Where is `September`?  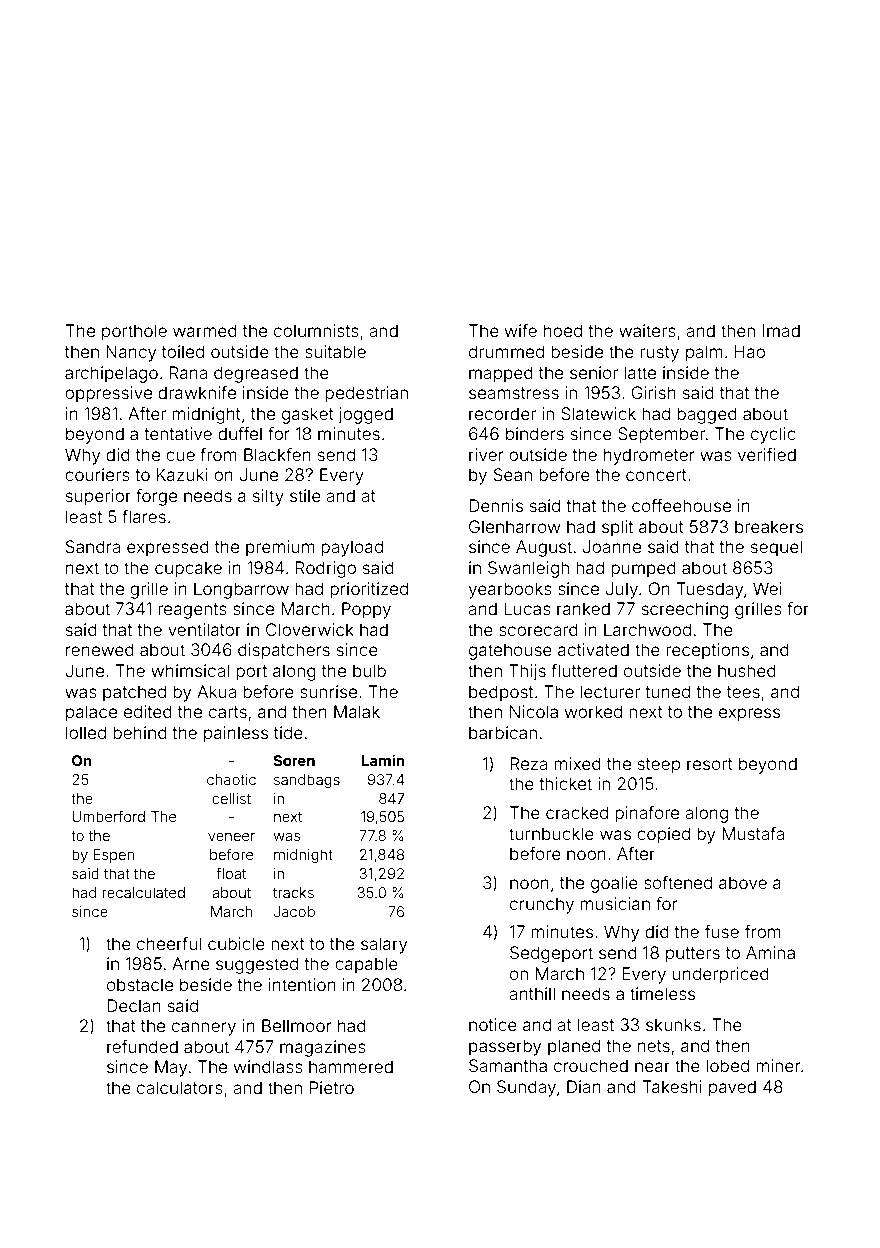 September is located at coordinates (661, 435).
